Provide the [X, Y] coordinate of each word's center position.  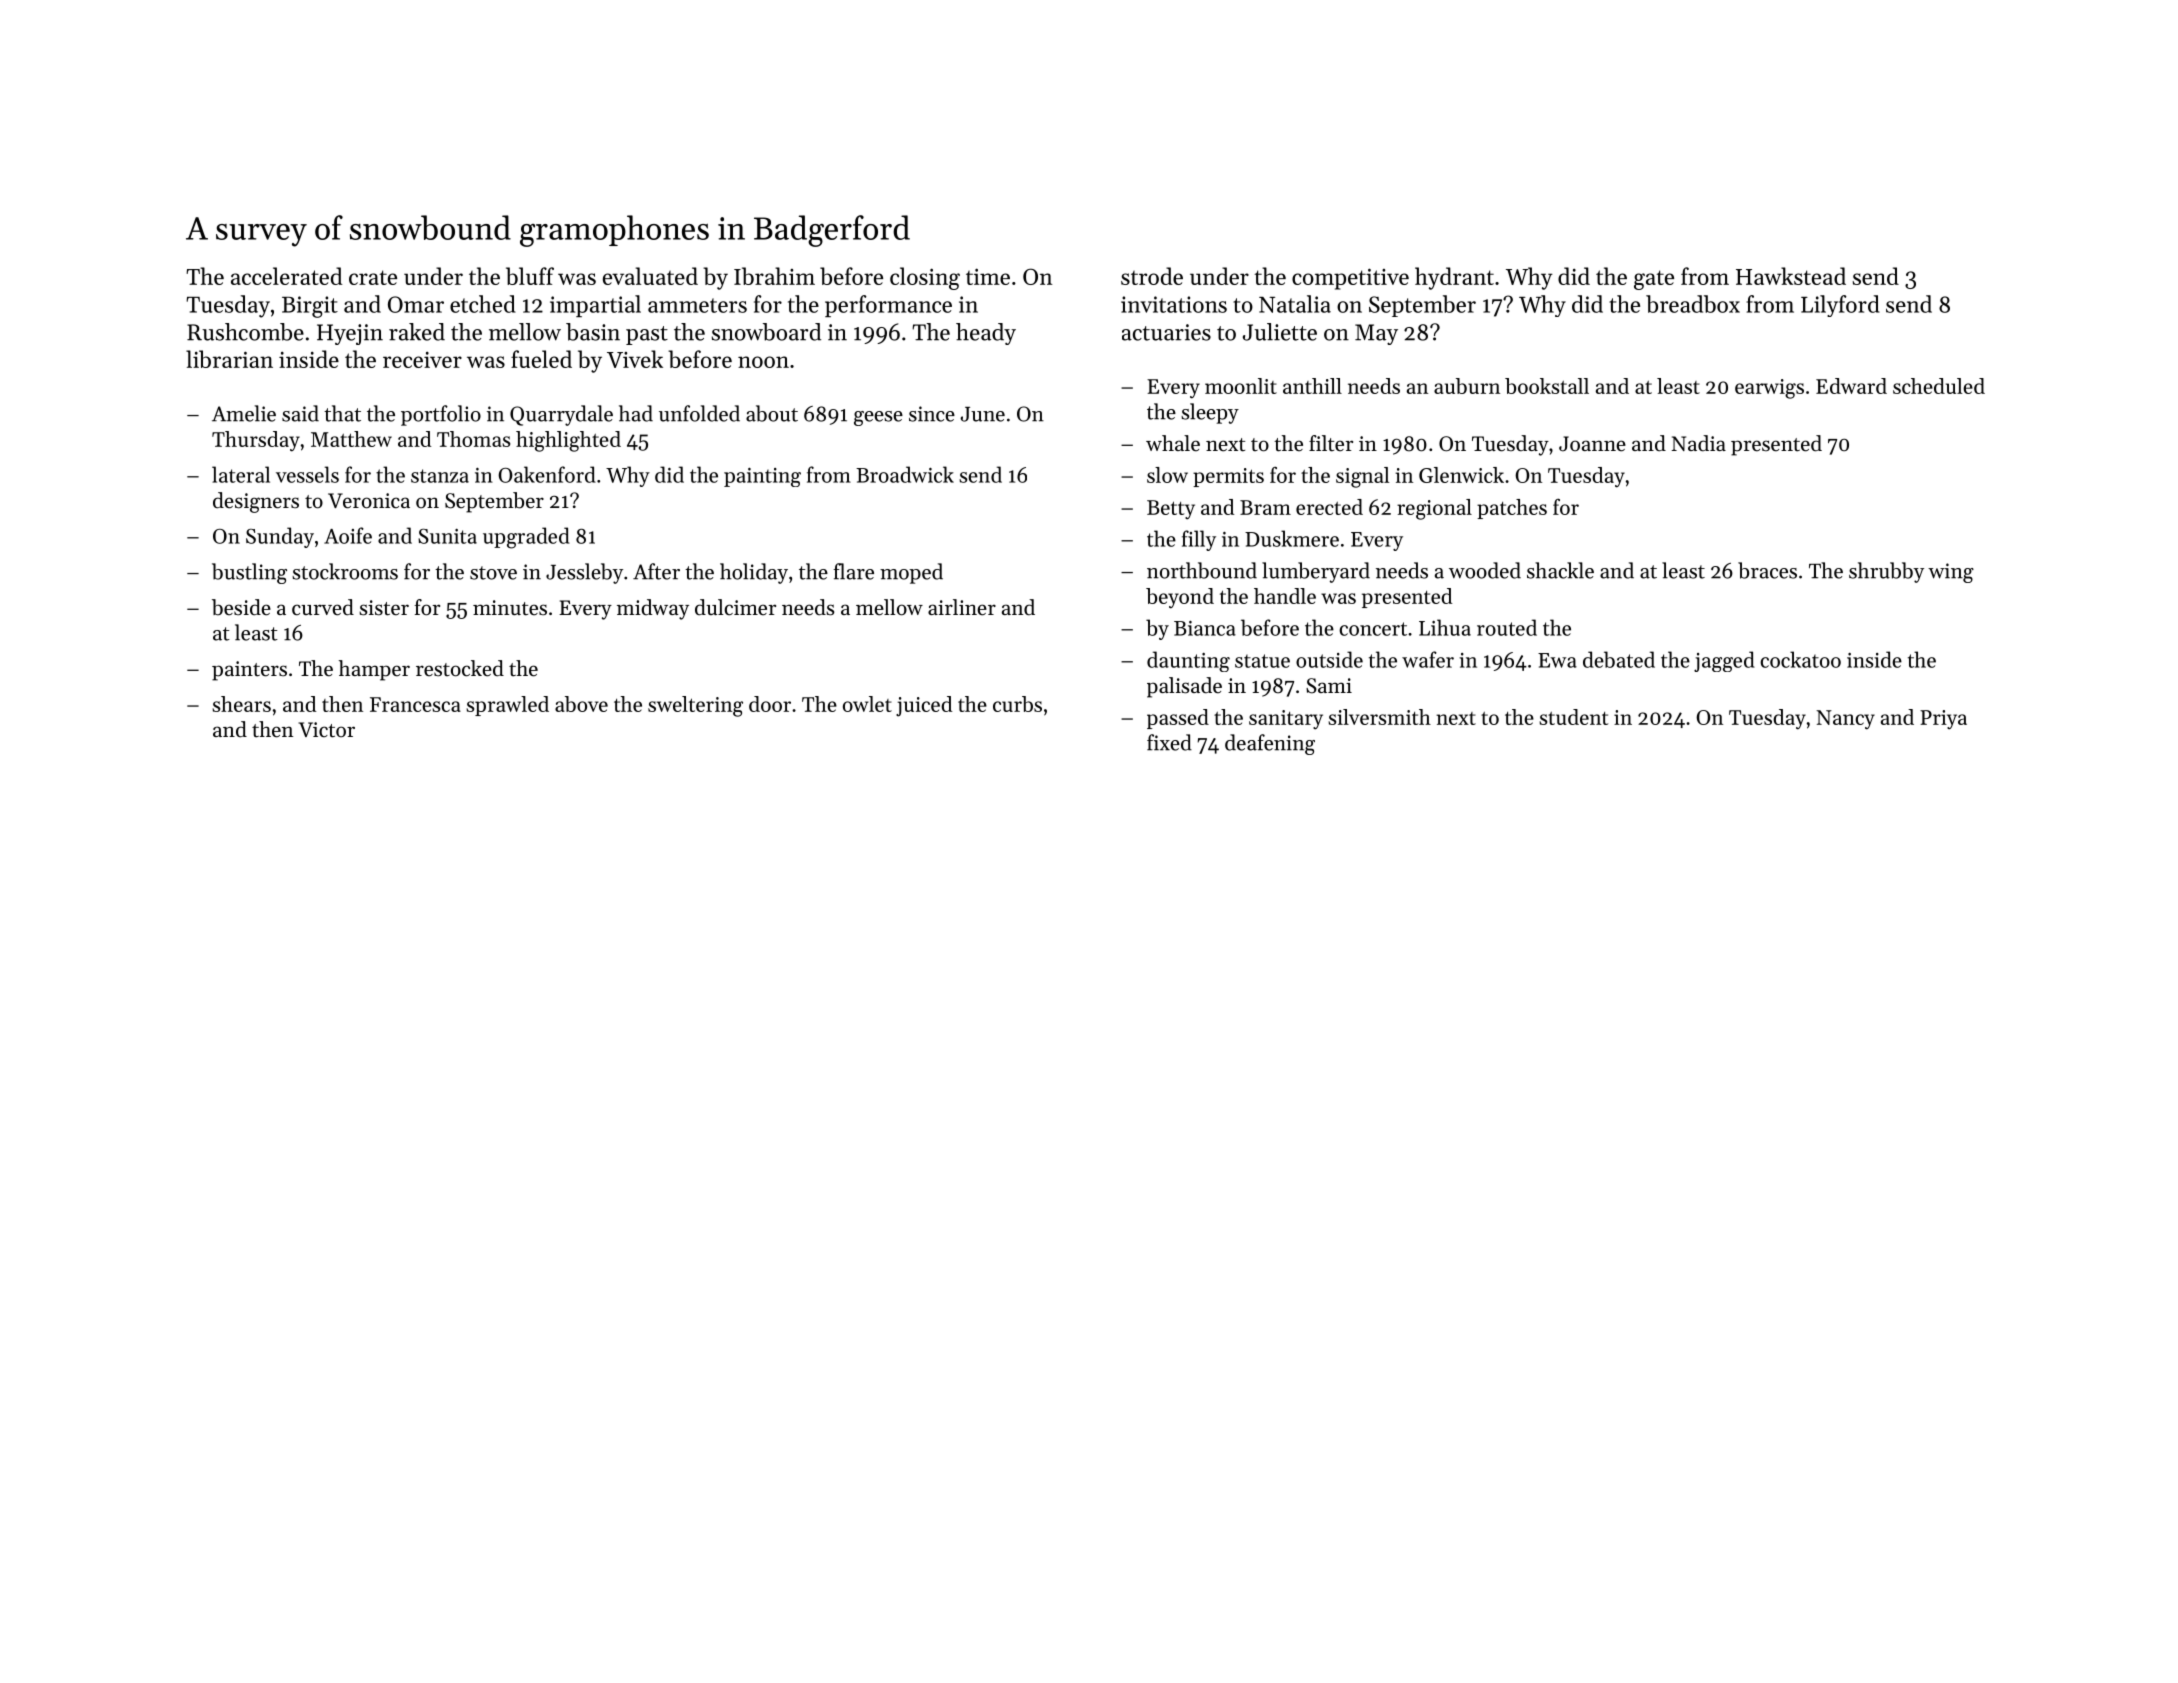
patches [1512, 509]
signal [1362, 477]
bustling [249, 573]
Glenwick [1461, 475]
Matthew [351, 439]
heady [986, 334]
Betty [1171, 510]
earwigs [1769, 389]
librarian [229, 359]
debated [1619, 659]
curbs [1017, 704]
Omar [416, 304]
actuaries [1166, 332]
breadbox [1693, 304]
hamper [374, 670]
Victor [326, 730]
